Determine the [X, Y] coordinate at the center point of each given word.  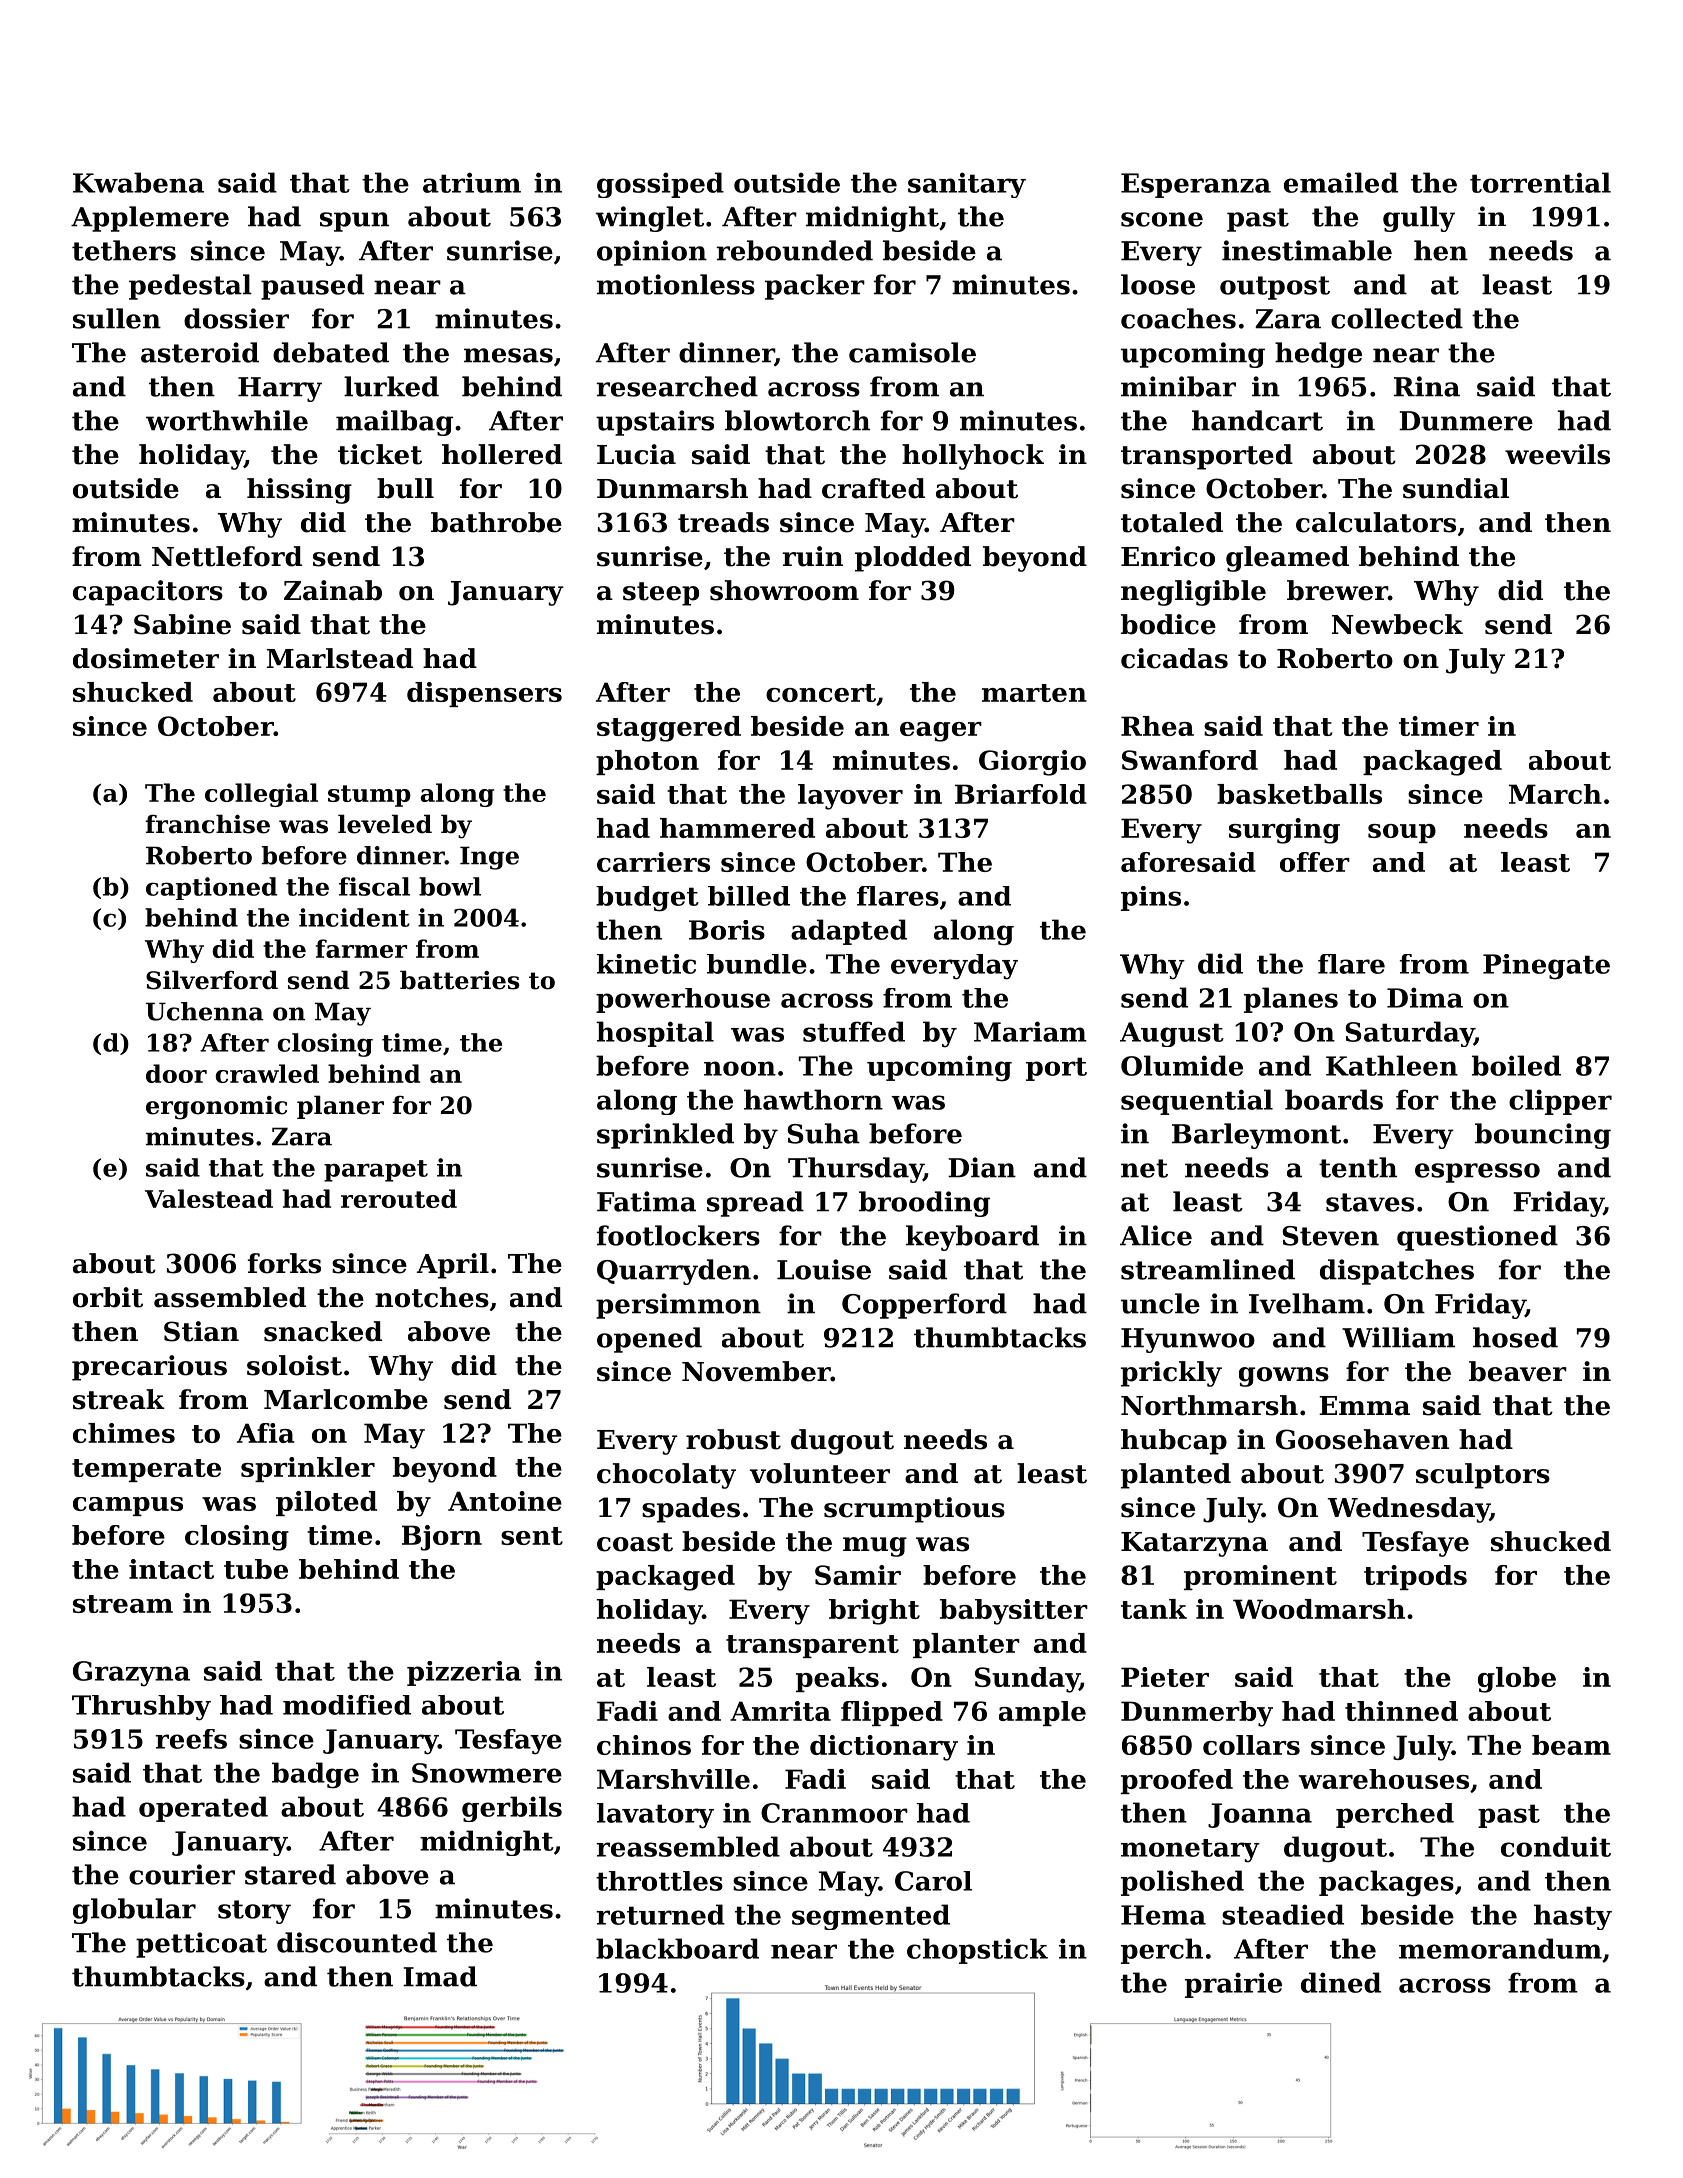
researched [677, 386]
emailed [1341, 182]
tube [256, 1569]
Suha [823, 1133]
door [176, 1073]
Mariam [1030, 1031]
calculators [1376, 522]
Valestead [209, 1198]
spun [354, 222]
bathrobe [496, 522]
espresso [1477, 1173]
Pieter [1165, 1677]
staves [1370, 1202]
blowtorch [797, 420]
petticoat [201, 1945]
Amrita [780, 1711]
